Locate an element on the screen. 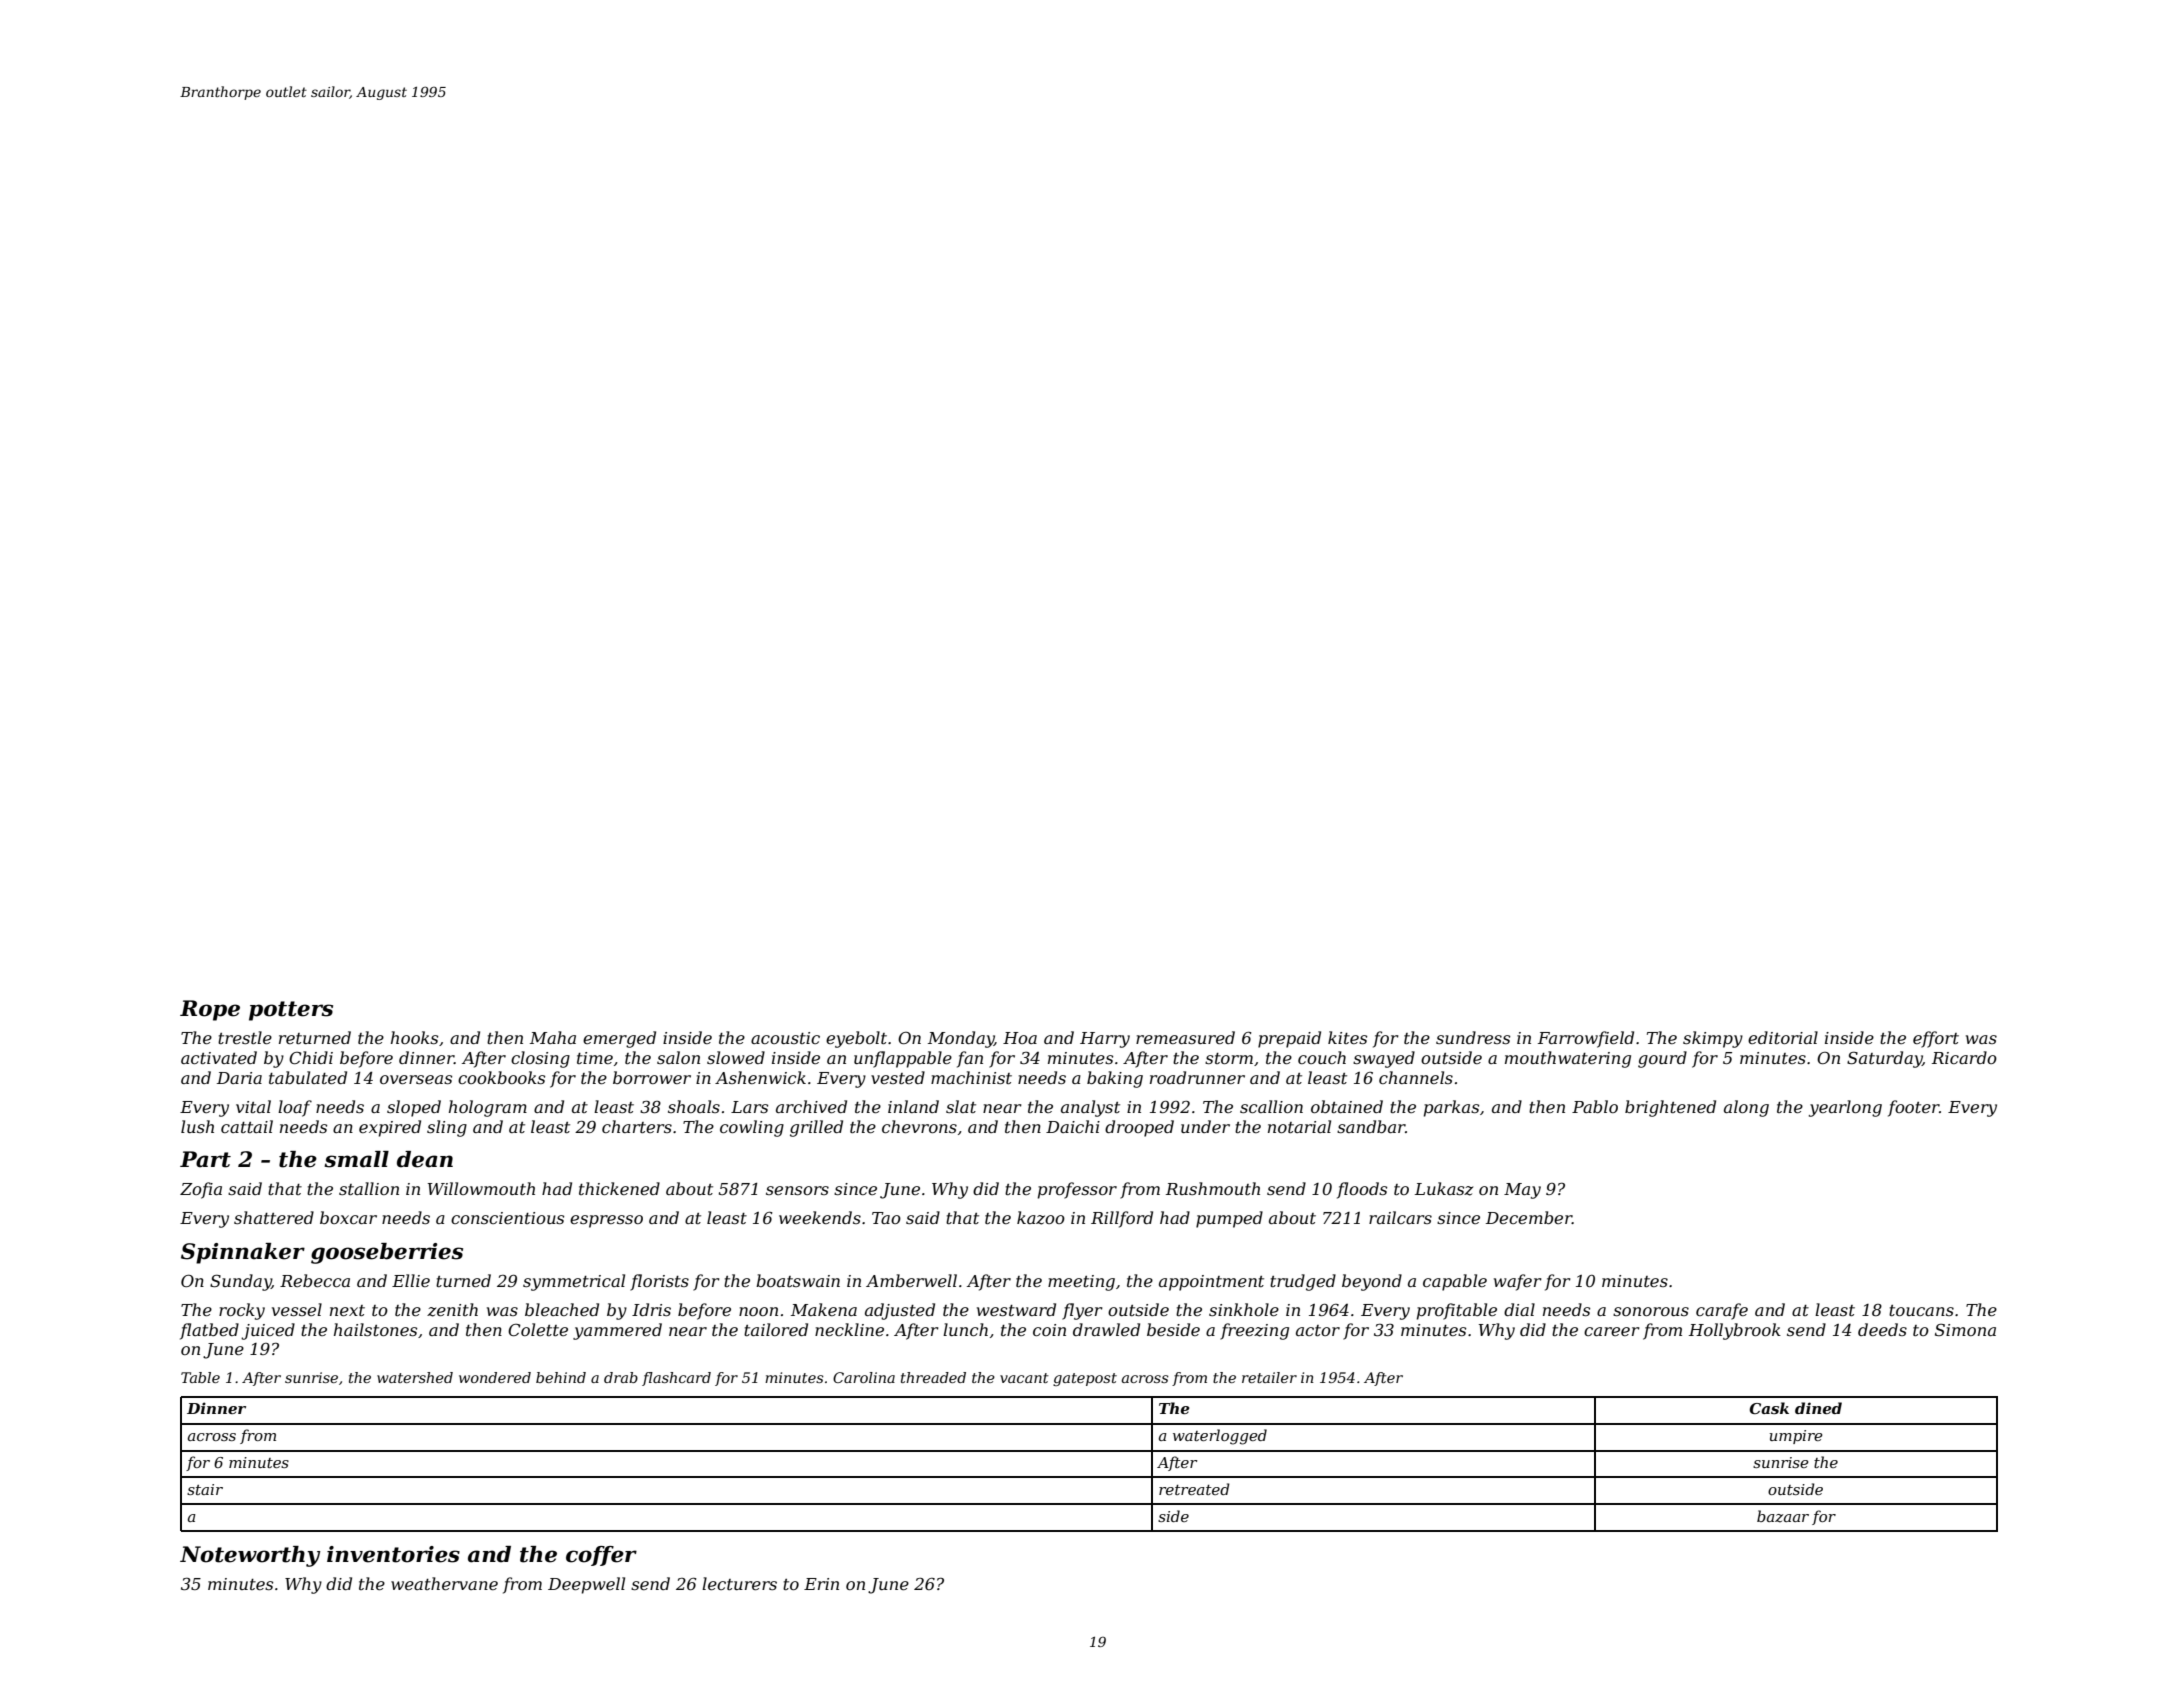  grilled is located at coordinates (816, 1128).
